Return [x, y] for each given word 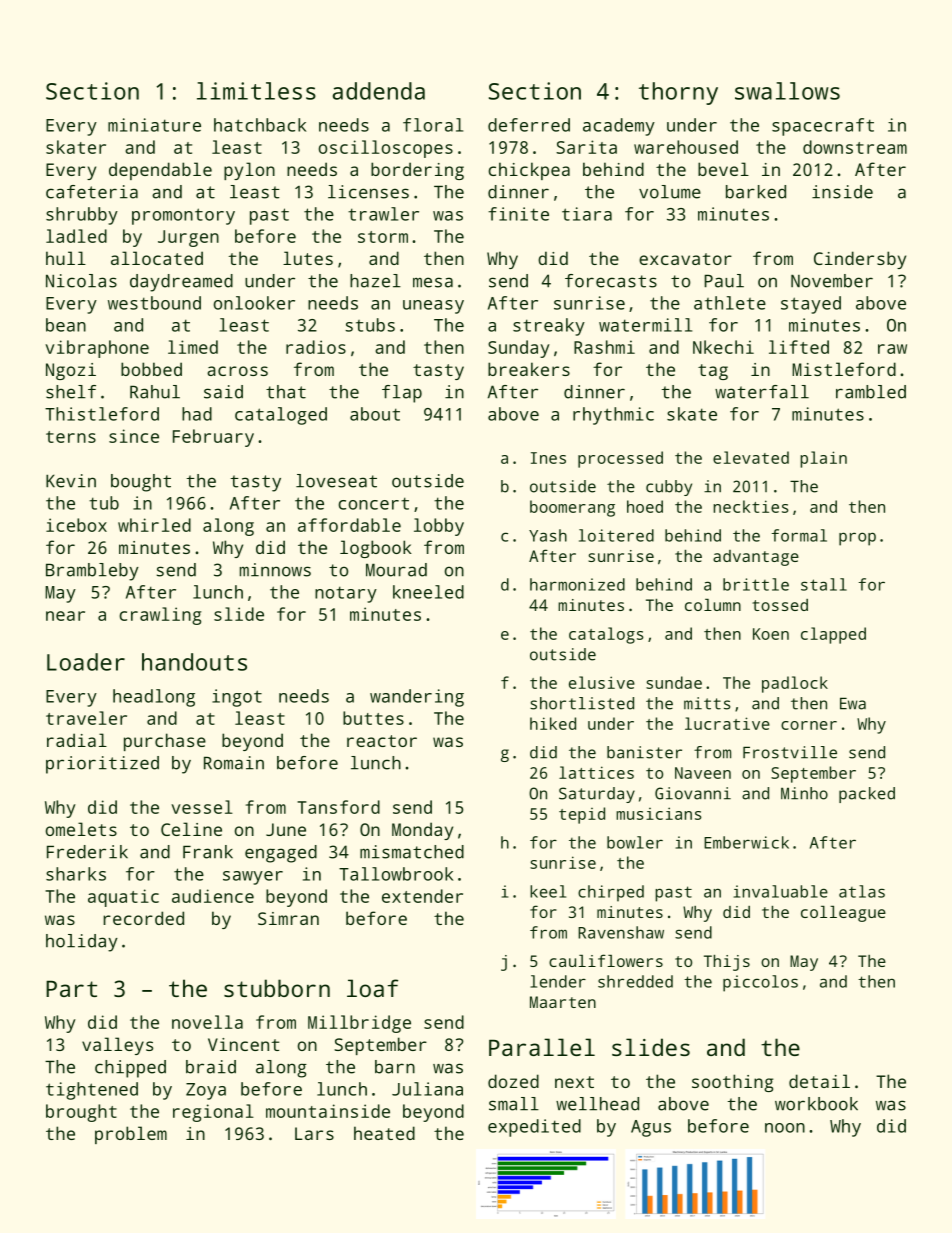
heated [384, 1133]
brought [81, 1113]
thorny [678, 93]
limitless [256, 91]
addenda [379, 91]
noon [785, 1128]
